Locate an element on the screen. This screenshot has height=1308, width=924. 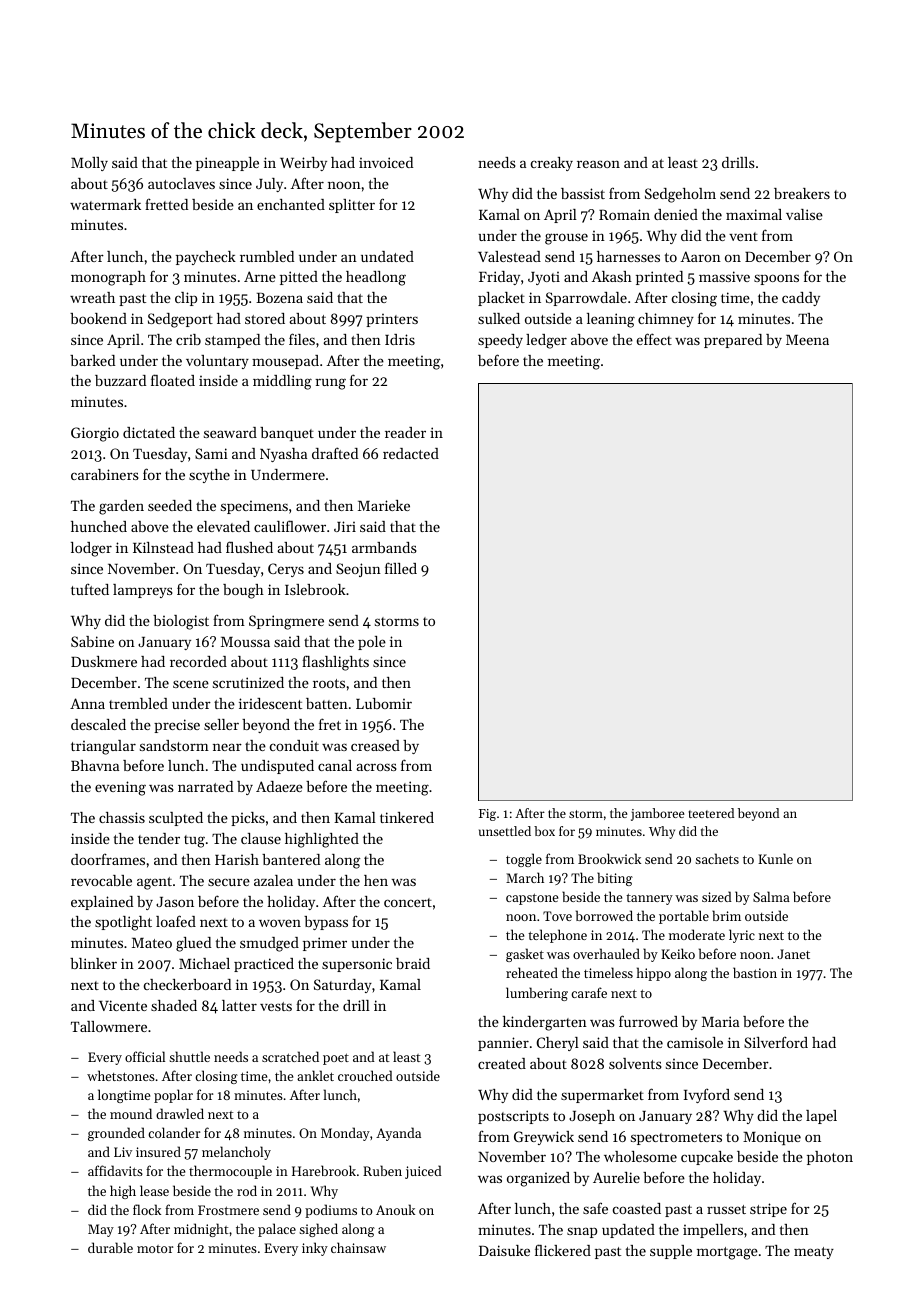
affidavits is located at coordinates (115, 1170).
